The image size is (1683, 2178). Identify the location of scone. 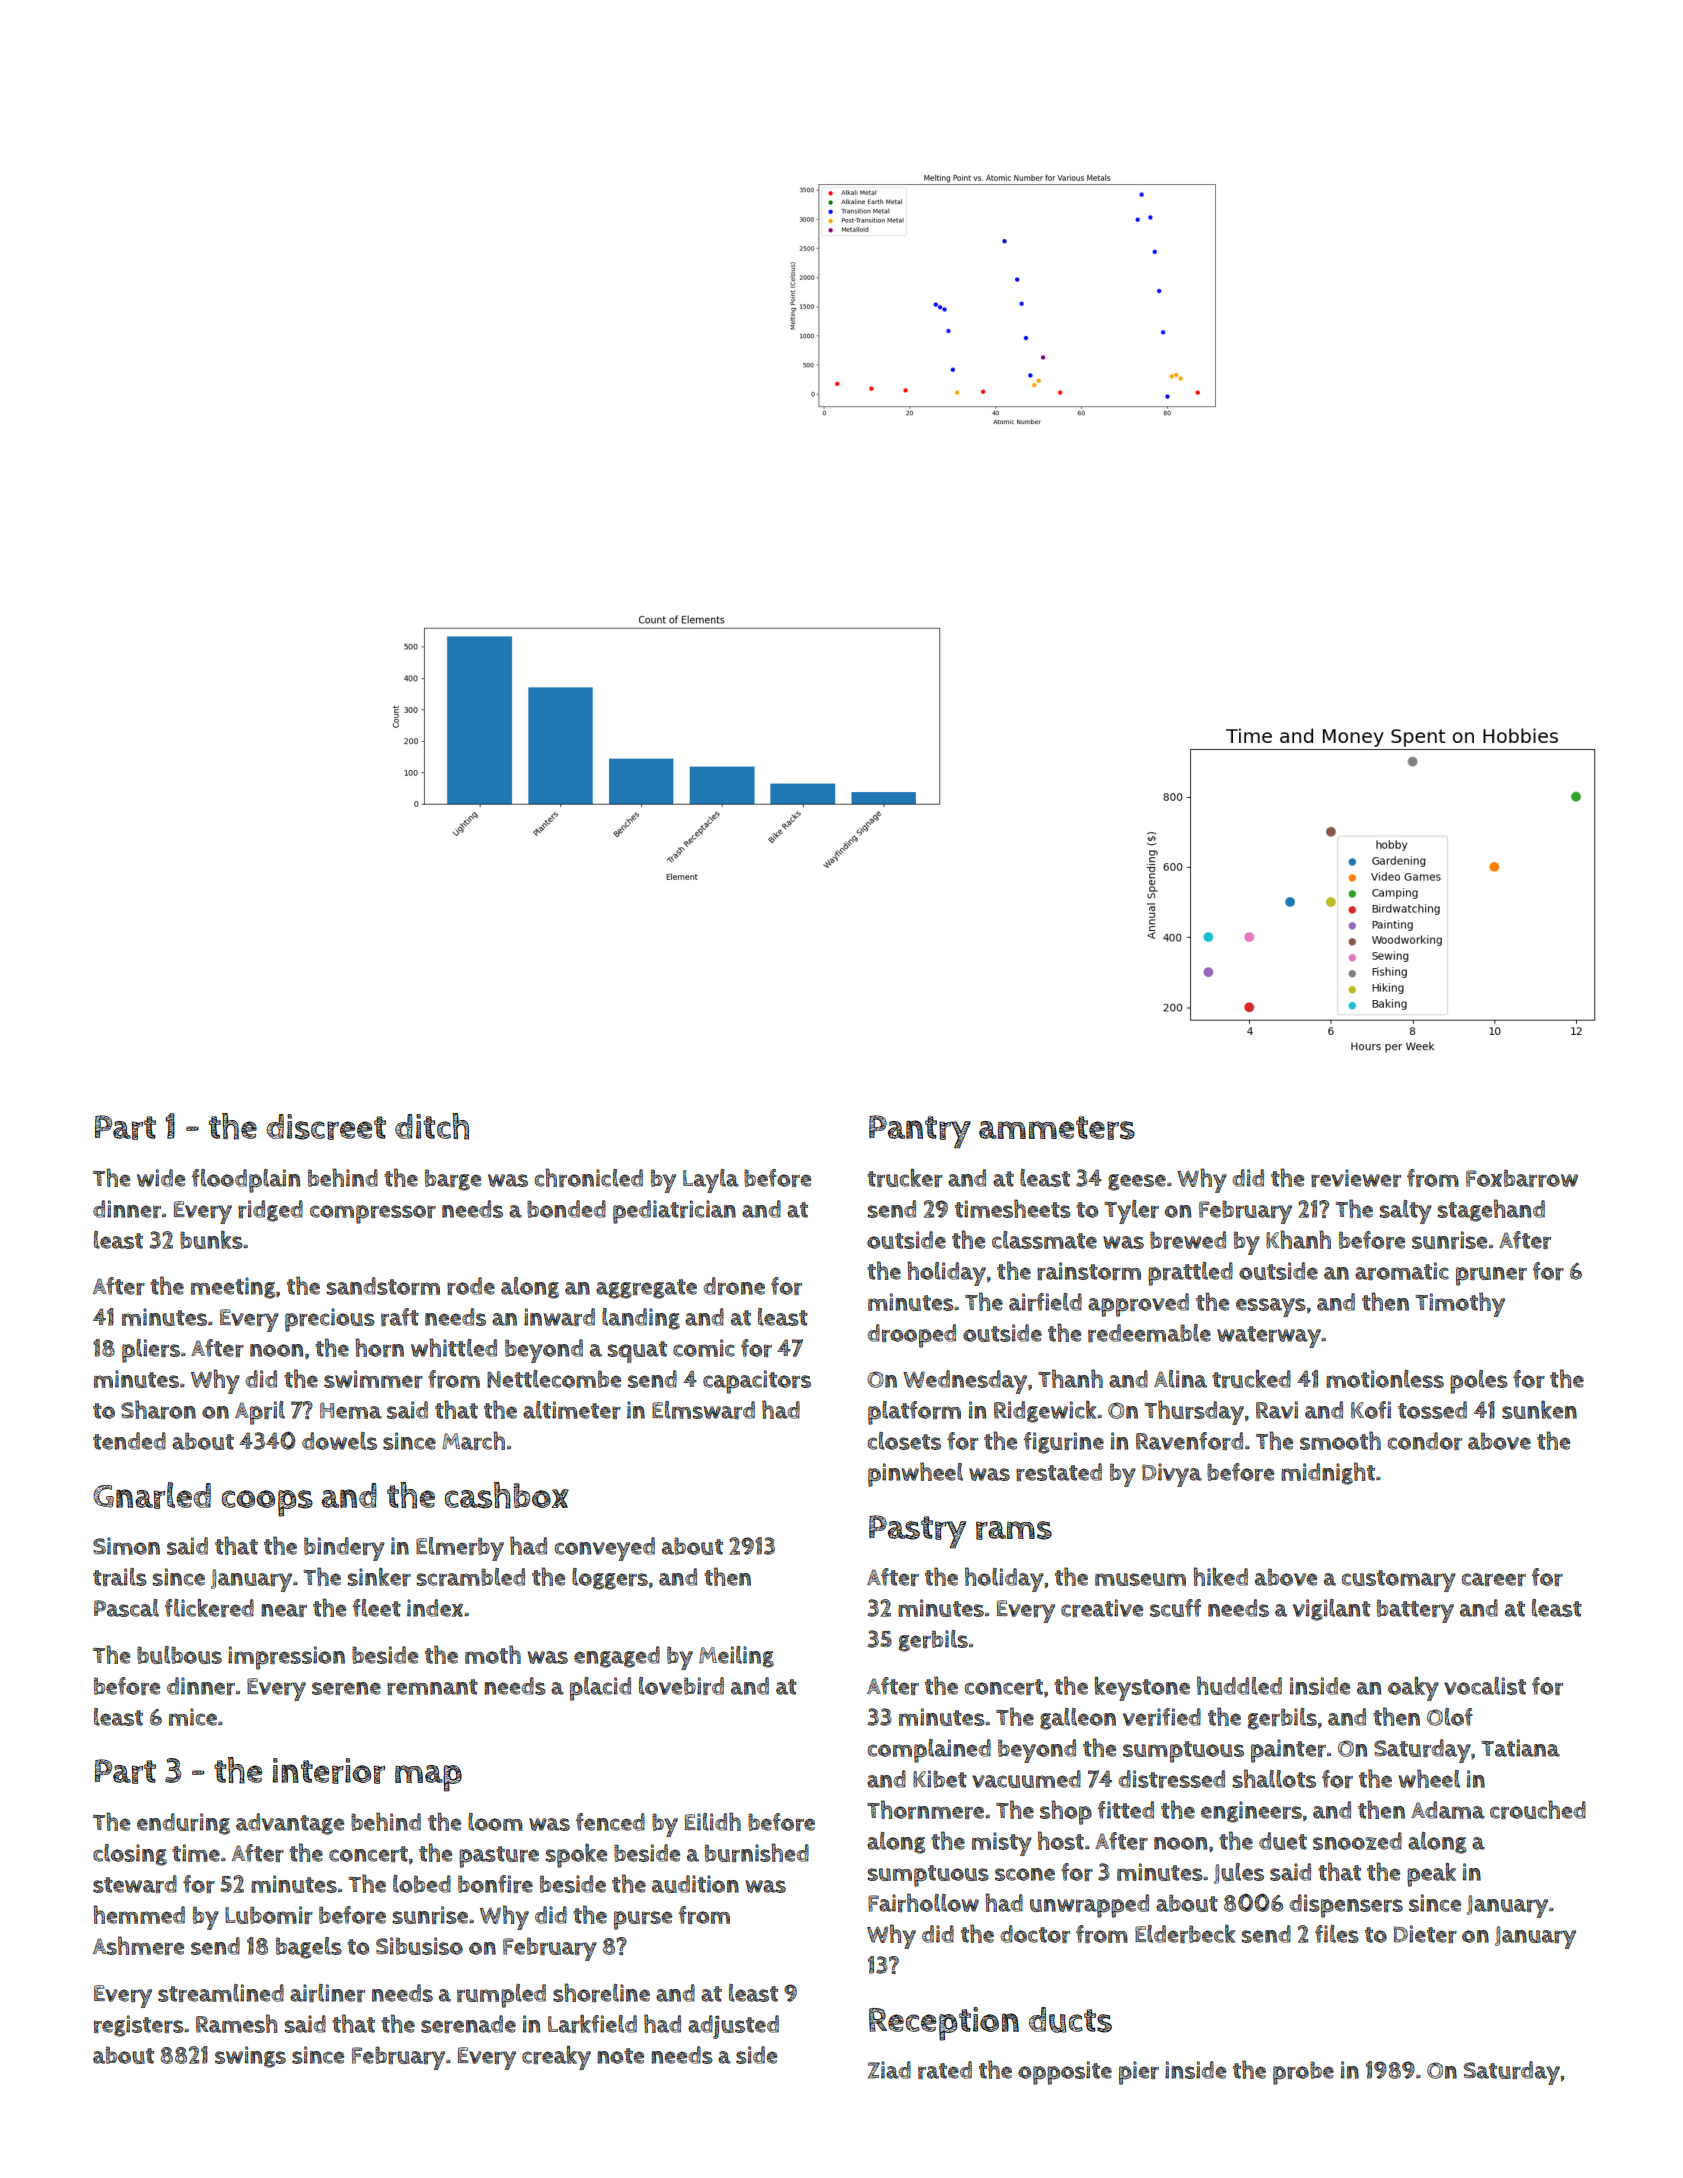
(1025, 1874).
